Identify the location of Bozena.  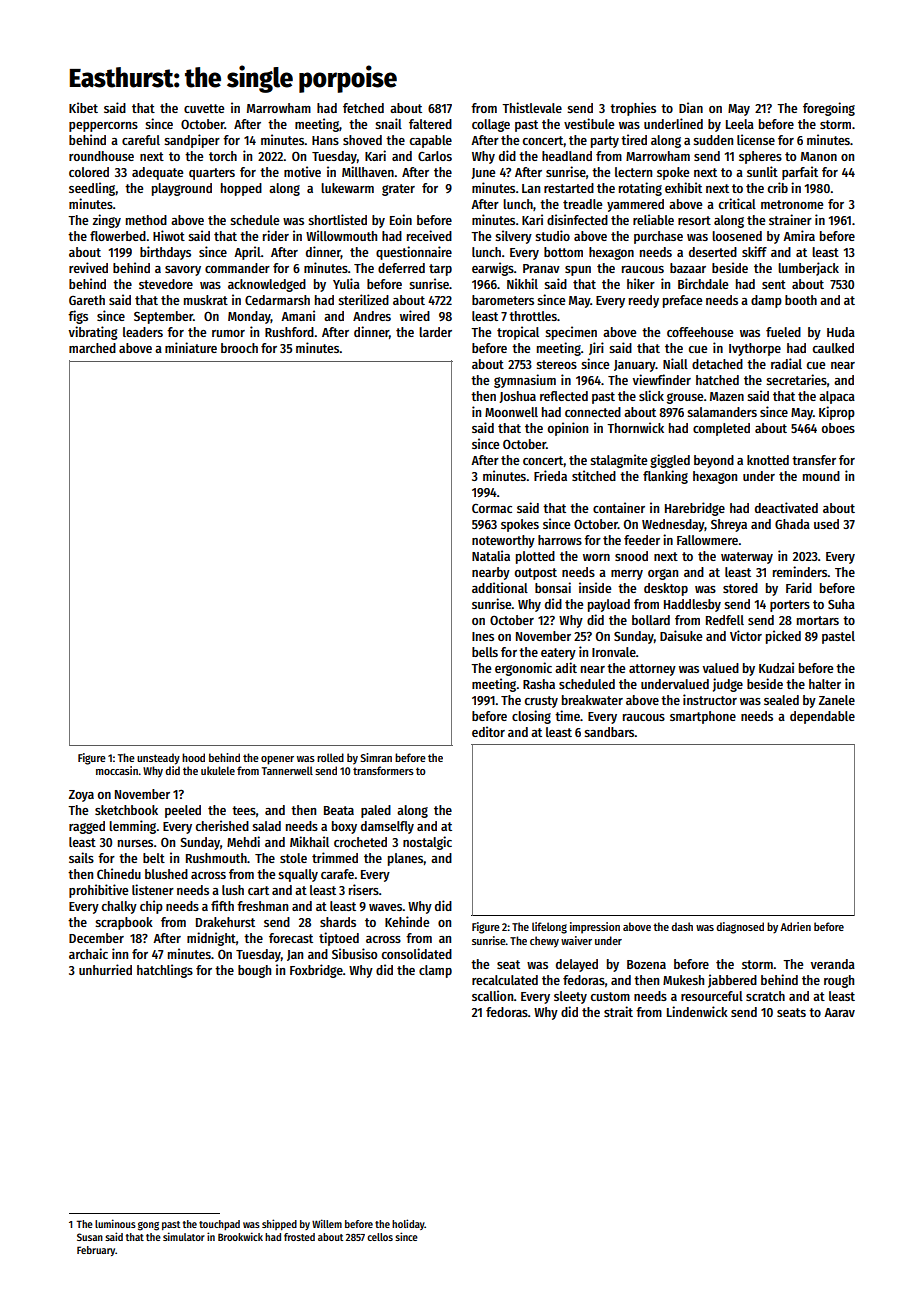
(646, 964).
